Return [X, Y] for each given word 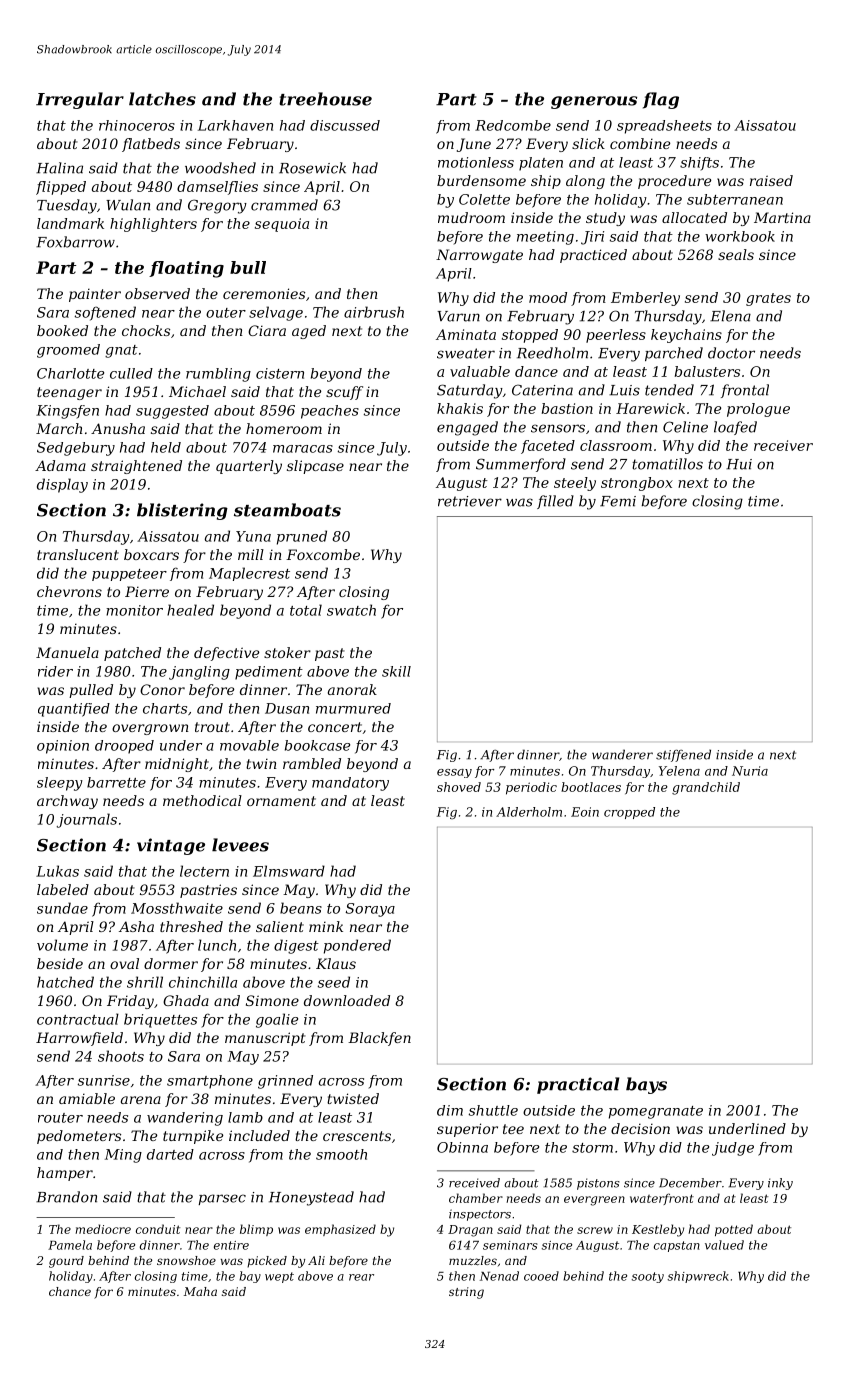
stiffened [683, 755]
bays [646, 1085]
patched [132, 654]
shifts [699, 163]
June [474, 145]
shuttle [493, 1110]
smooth [341, 1154]
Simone [272, 1000]
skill [396, 671]
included [259, 1135]
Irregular [80, 100]
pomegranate [656, 1112]
